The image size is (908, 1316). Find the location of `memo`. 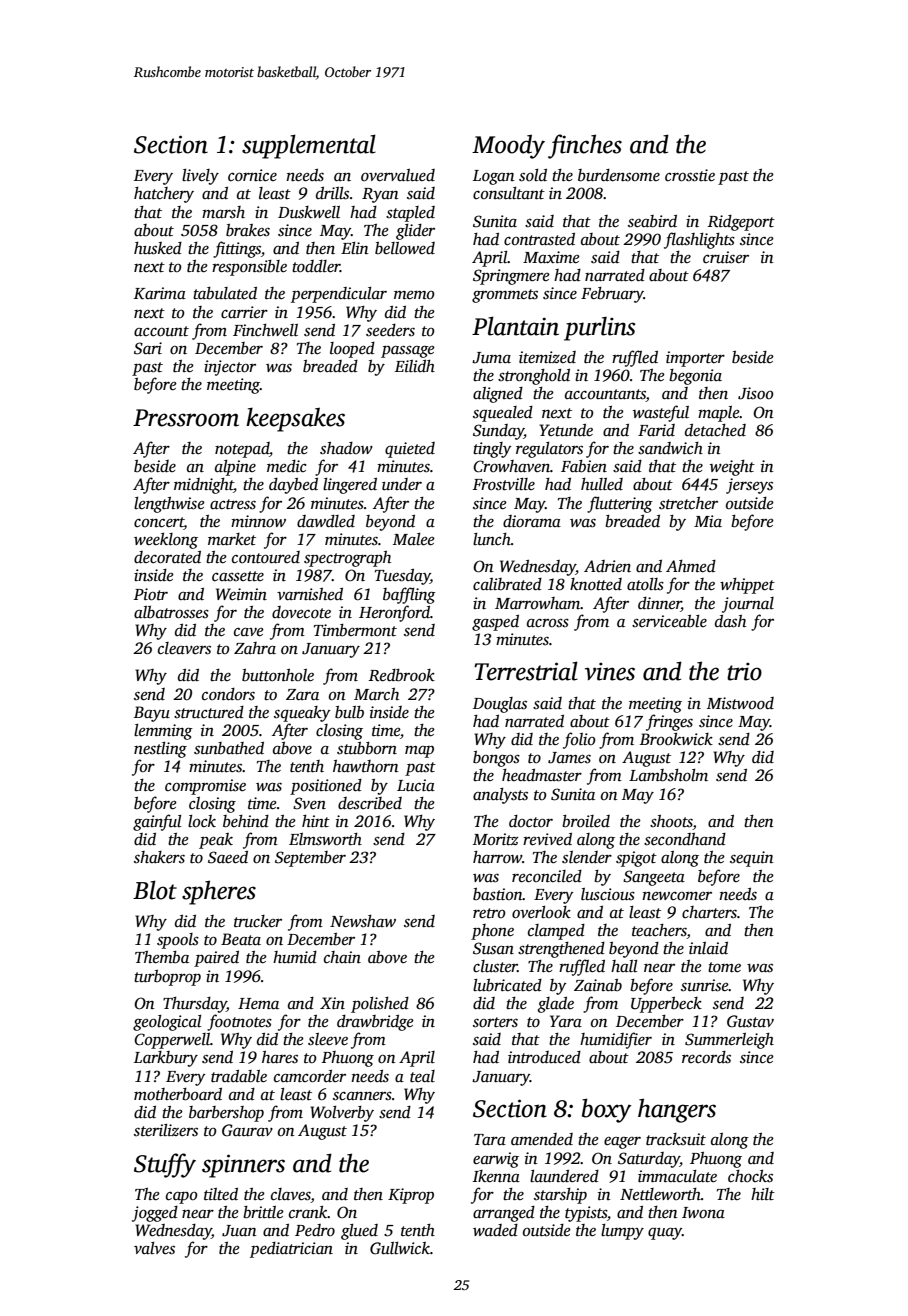

memo is located at coordinates (414, 295).
